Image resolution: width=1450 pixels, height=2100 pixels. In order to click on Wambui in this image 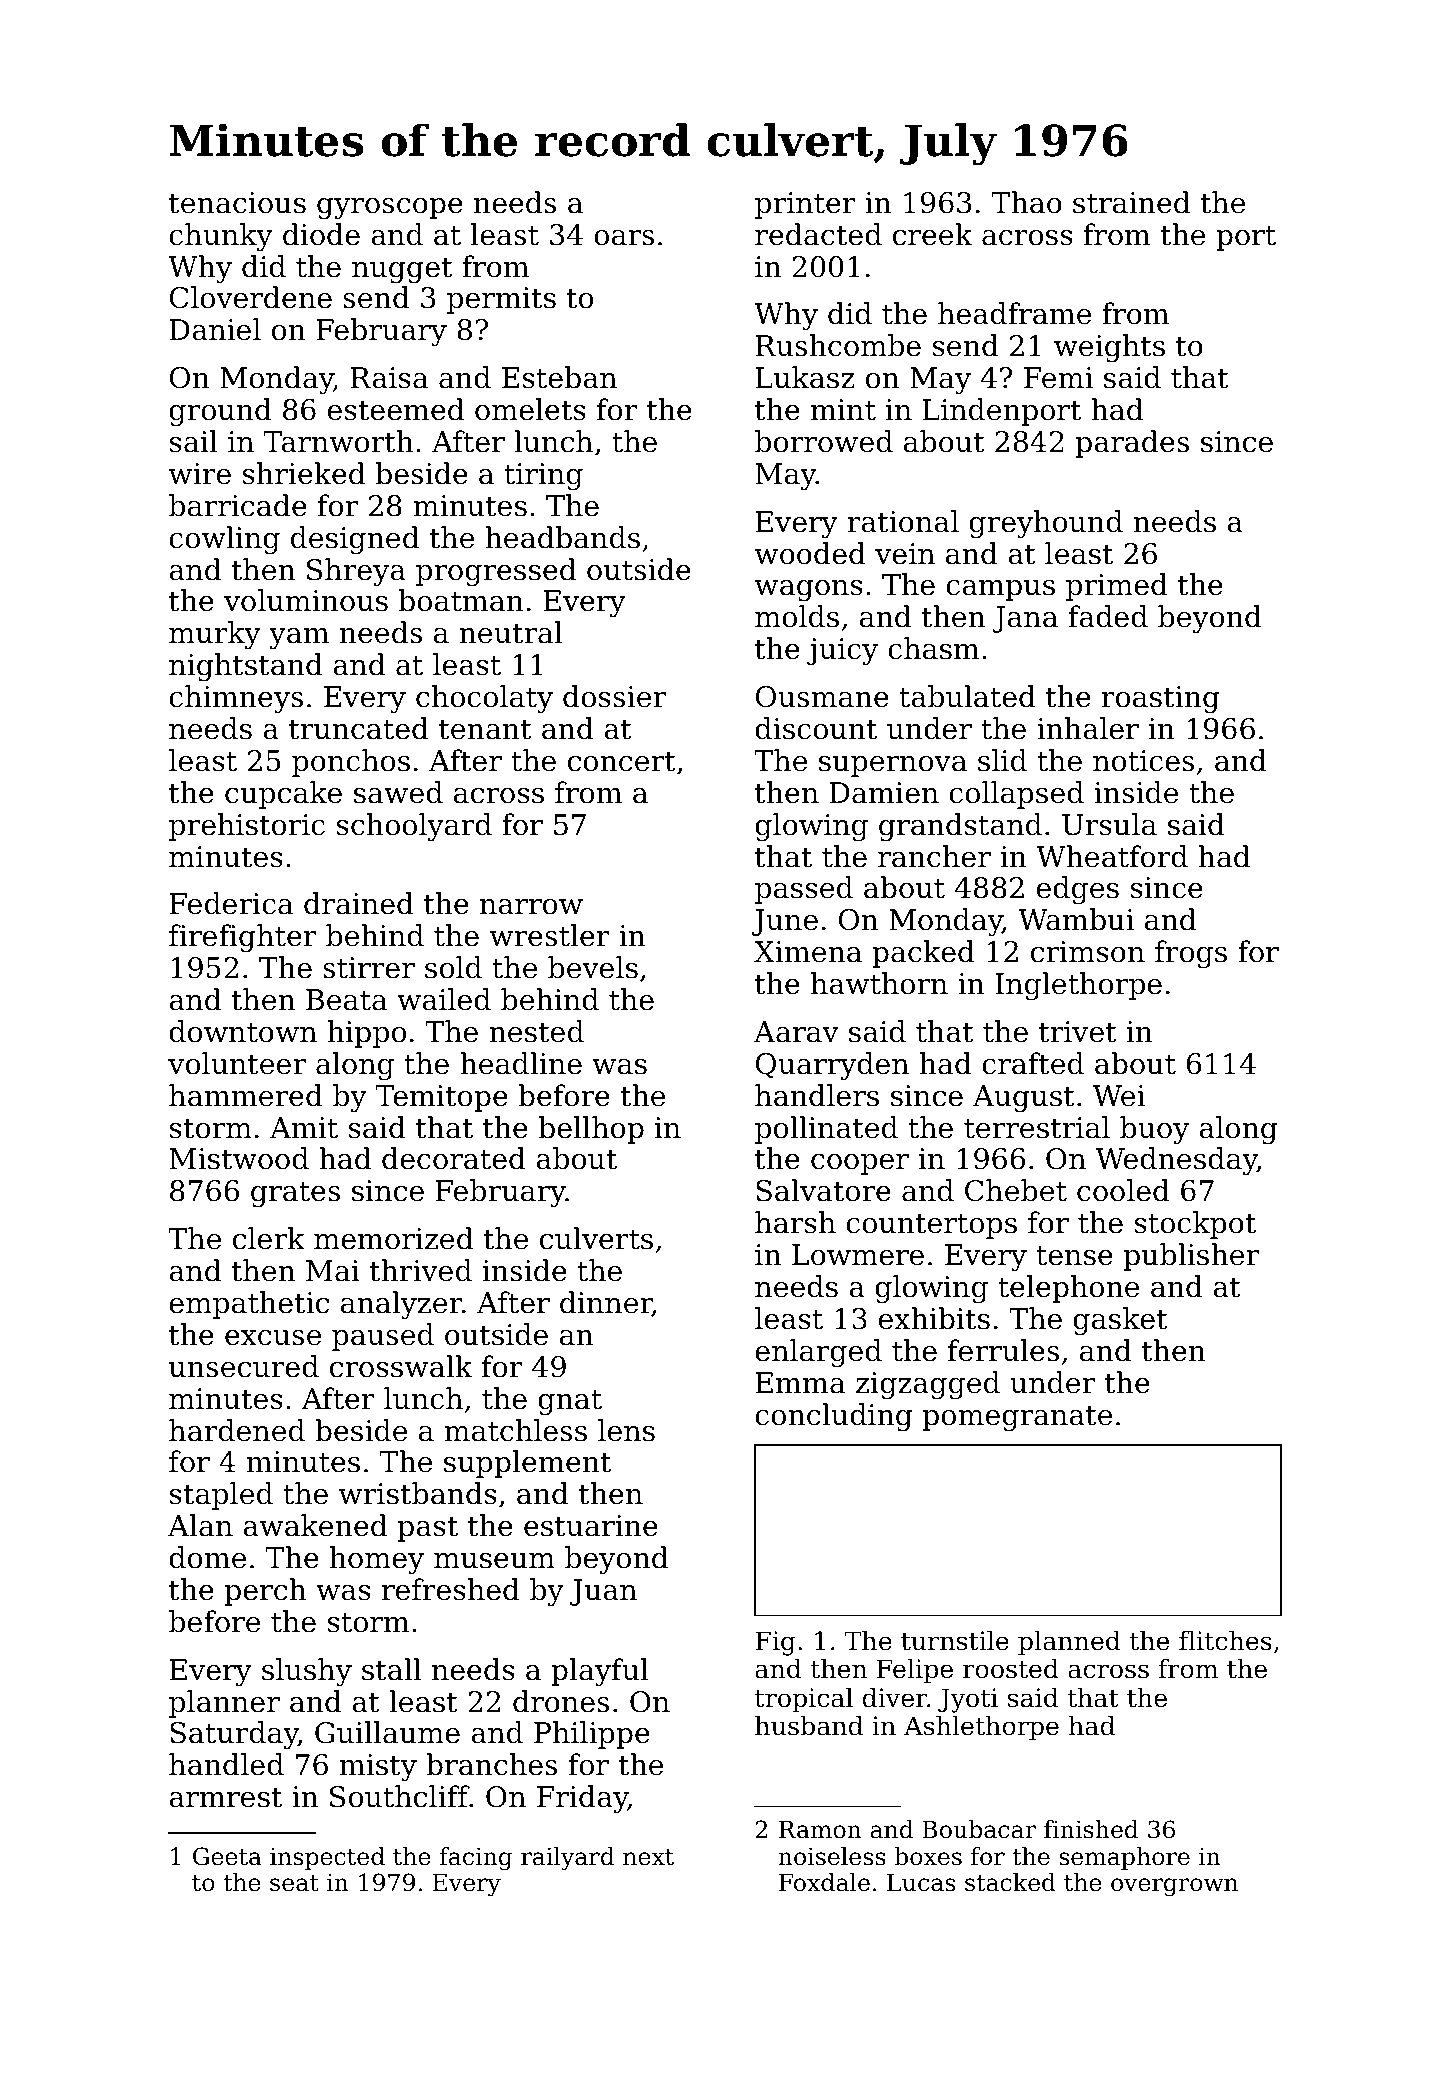, I will do `click(1076, 919)`.
